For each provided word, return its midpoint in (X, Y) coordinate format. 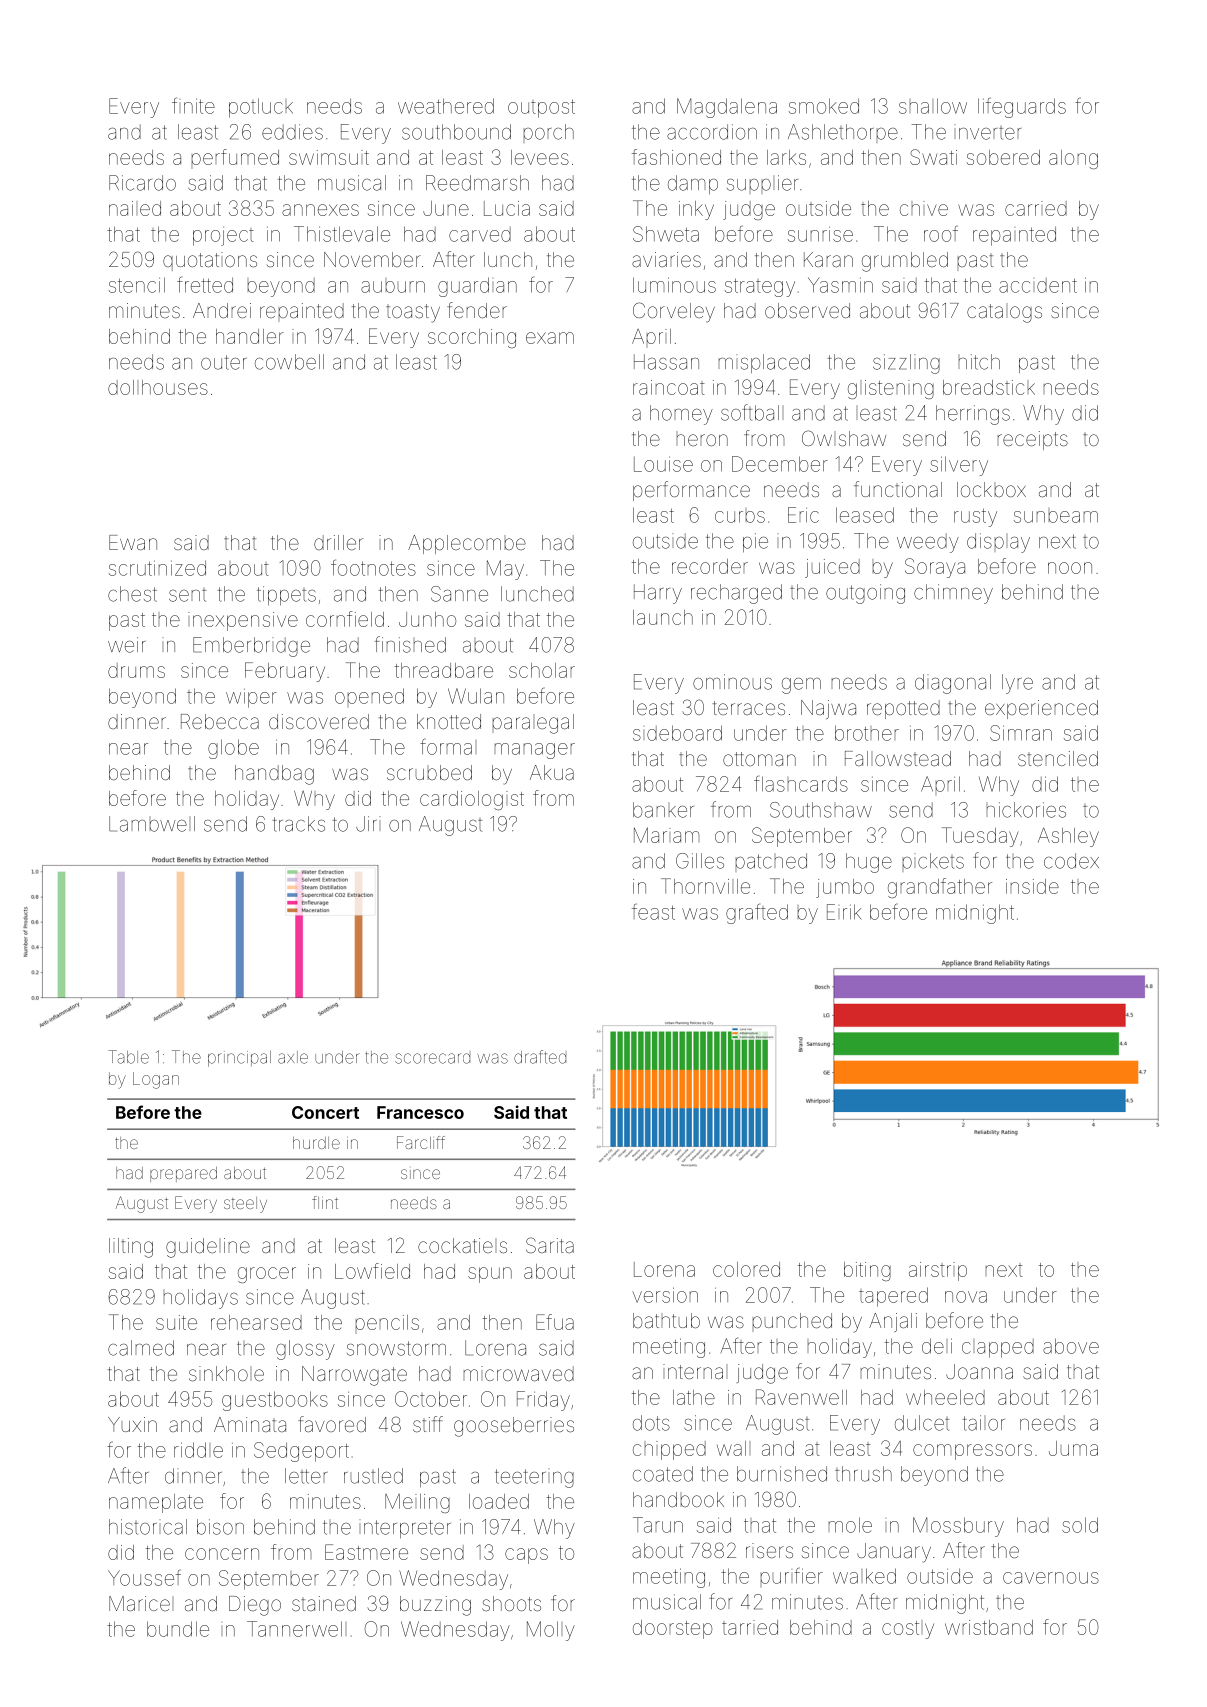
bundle (178, 1629)
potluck (261, 108)
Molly (551, 1631)
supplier (762, 183)
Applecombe (467, 544)
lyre (1017, 684)
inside (1032, 886)
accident (1038, 285)
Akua (552, 772)
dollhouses (158, 387)
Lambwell (152, 824)
